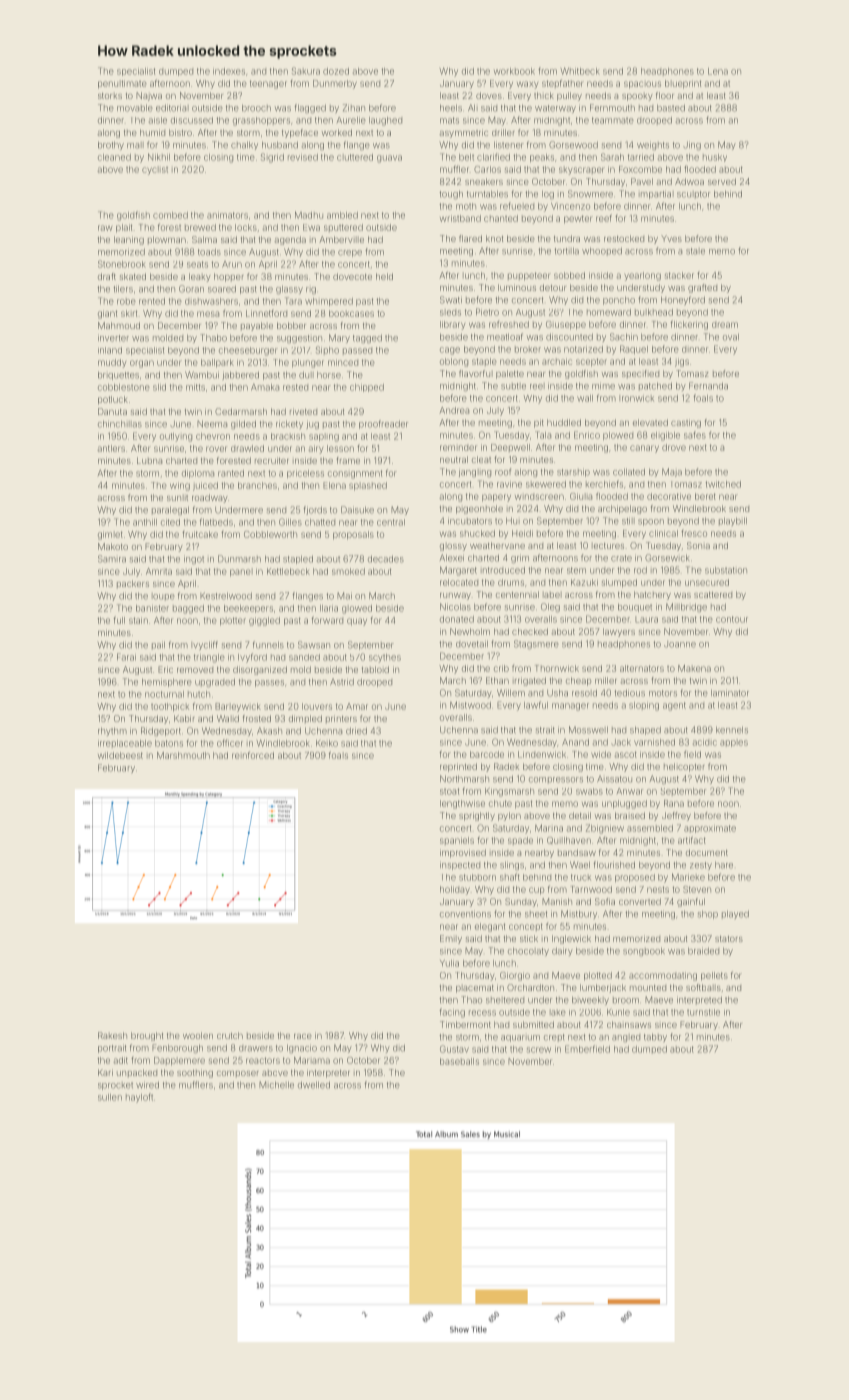 The width and height of the screenshot is (849, 1400). Describe the element at coordinates (183, 755) in the screenshot. I see `Marshmouth` at that location.
